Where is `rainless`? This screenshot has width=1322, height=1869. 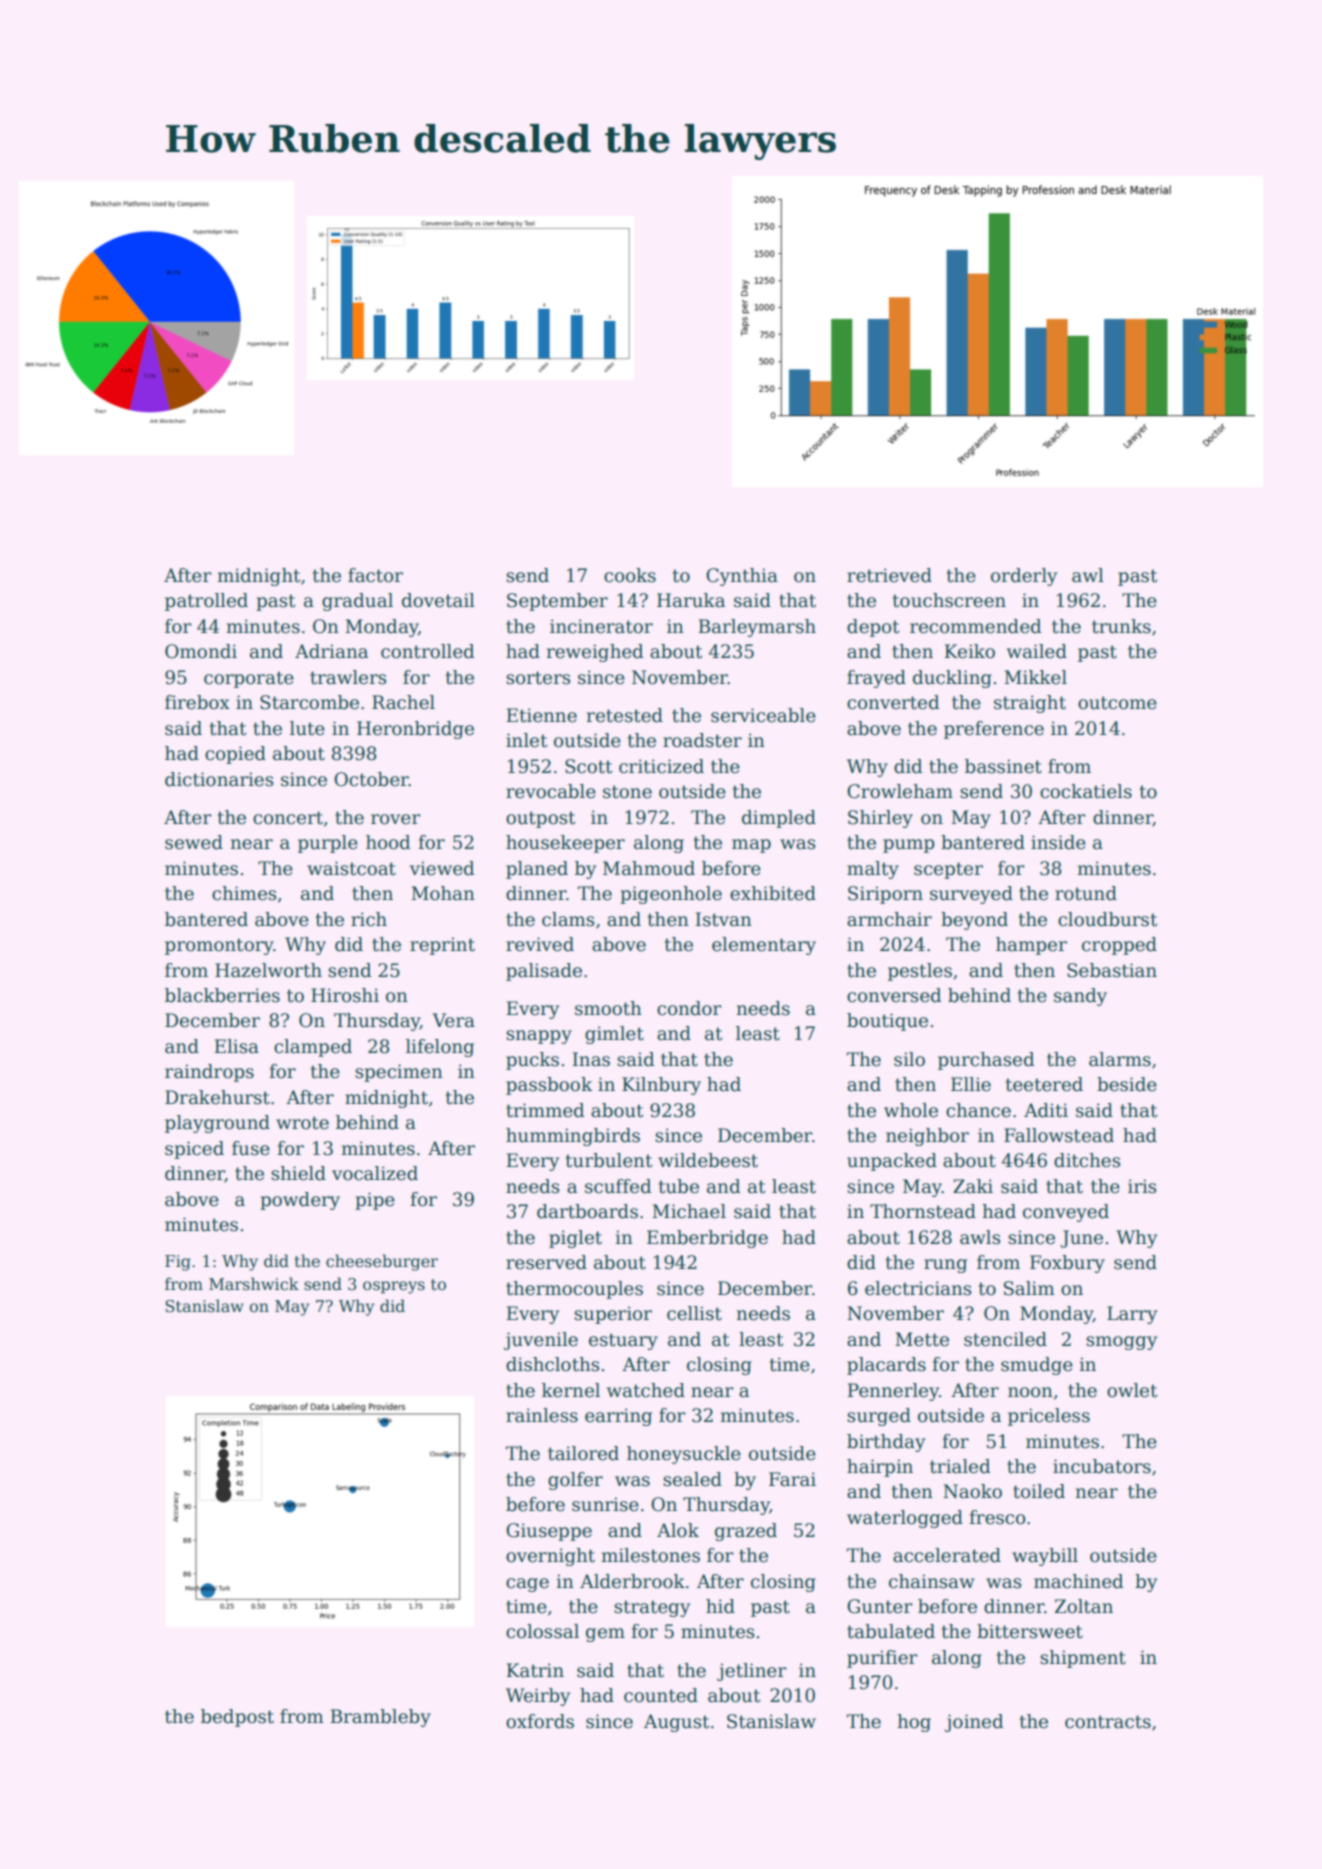 rainless is located at coordinates (542, 1415).
